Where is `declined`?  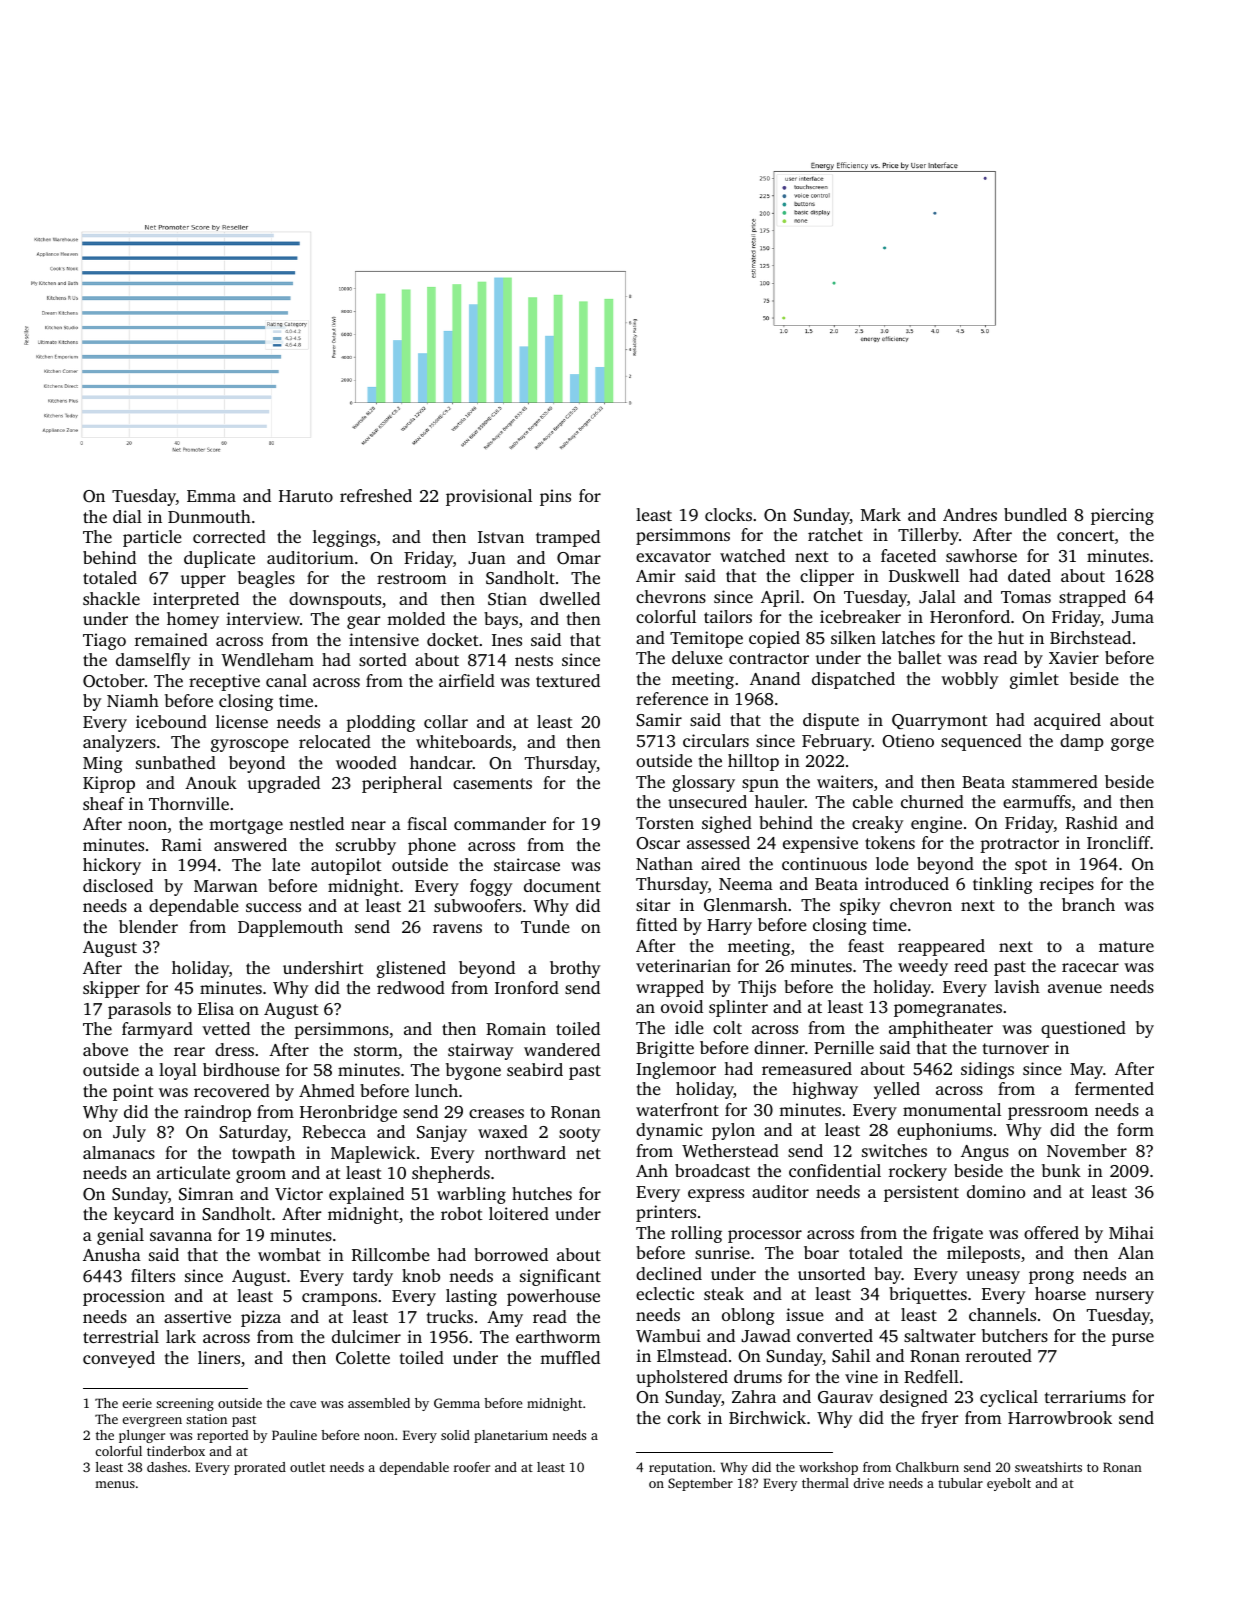 declined is located at coordinates (669, 1273).
